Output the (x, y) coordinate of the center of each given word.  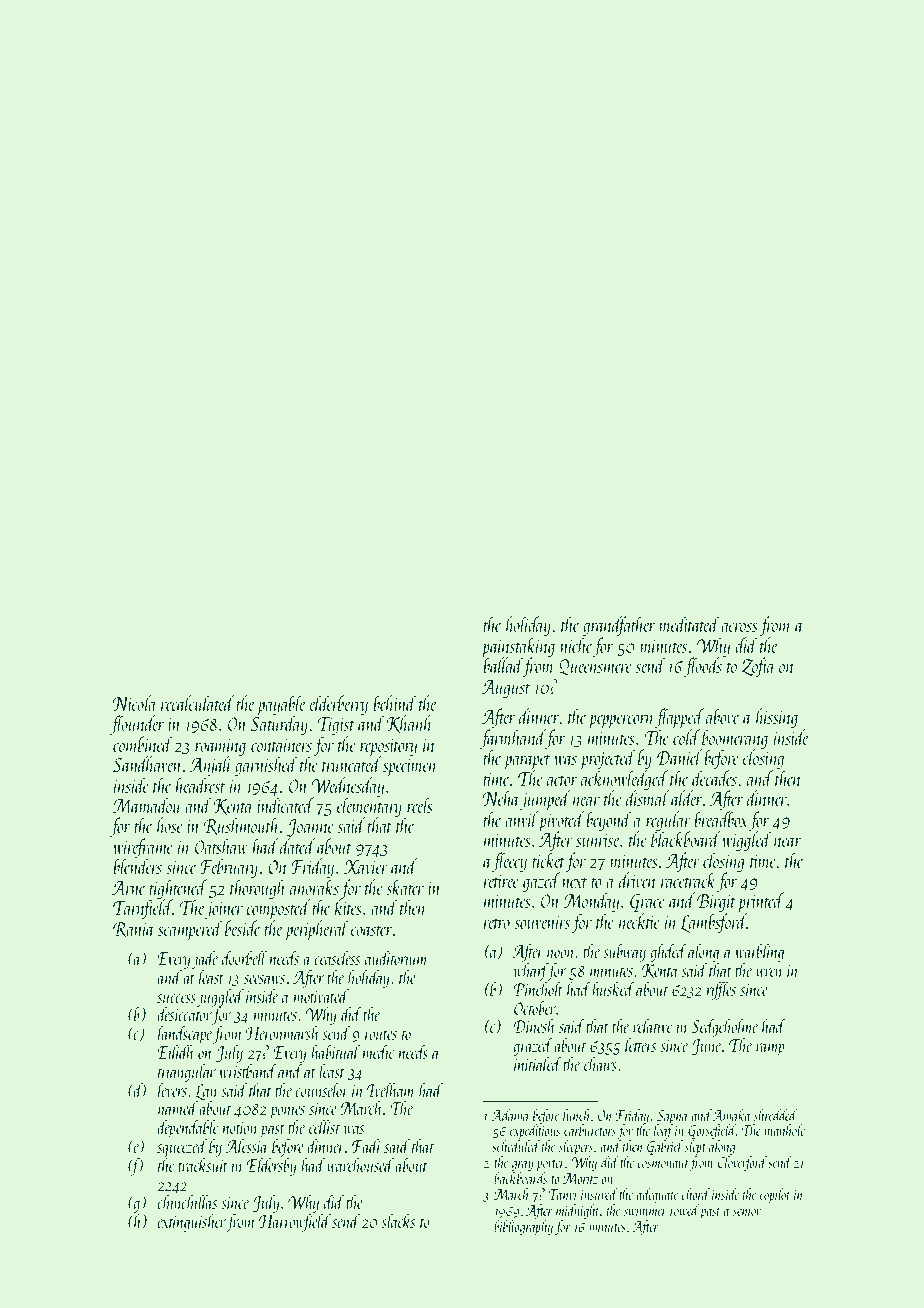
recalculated (198, 703)
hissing (777, 718)
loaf (664, 1131)
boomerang (735, 739)
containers (281, 745)
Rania (134, 930)
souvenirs (542, 922)
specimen (410, 768)
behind (395, 703)
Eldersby (272, 1166)
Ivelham (390, 1089)
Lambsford (714, 923)
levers (172, 1089)
